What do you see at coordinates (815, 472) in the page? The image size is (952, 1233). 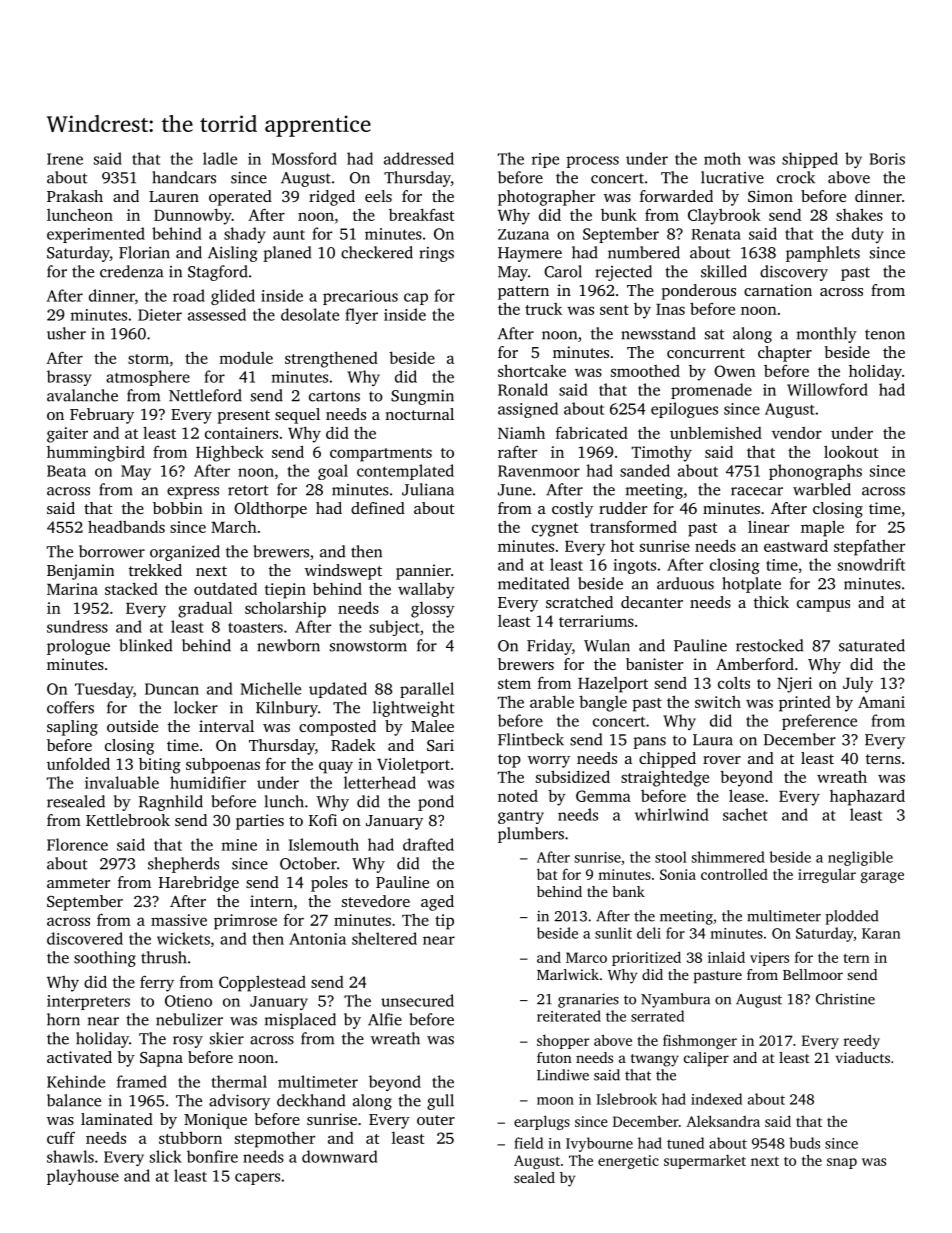 I see `phonographs` at bounding box center [815, 472].
